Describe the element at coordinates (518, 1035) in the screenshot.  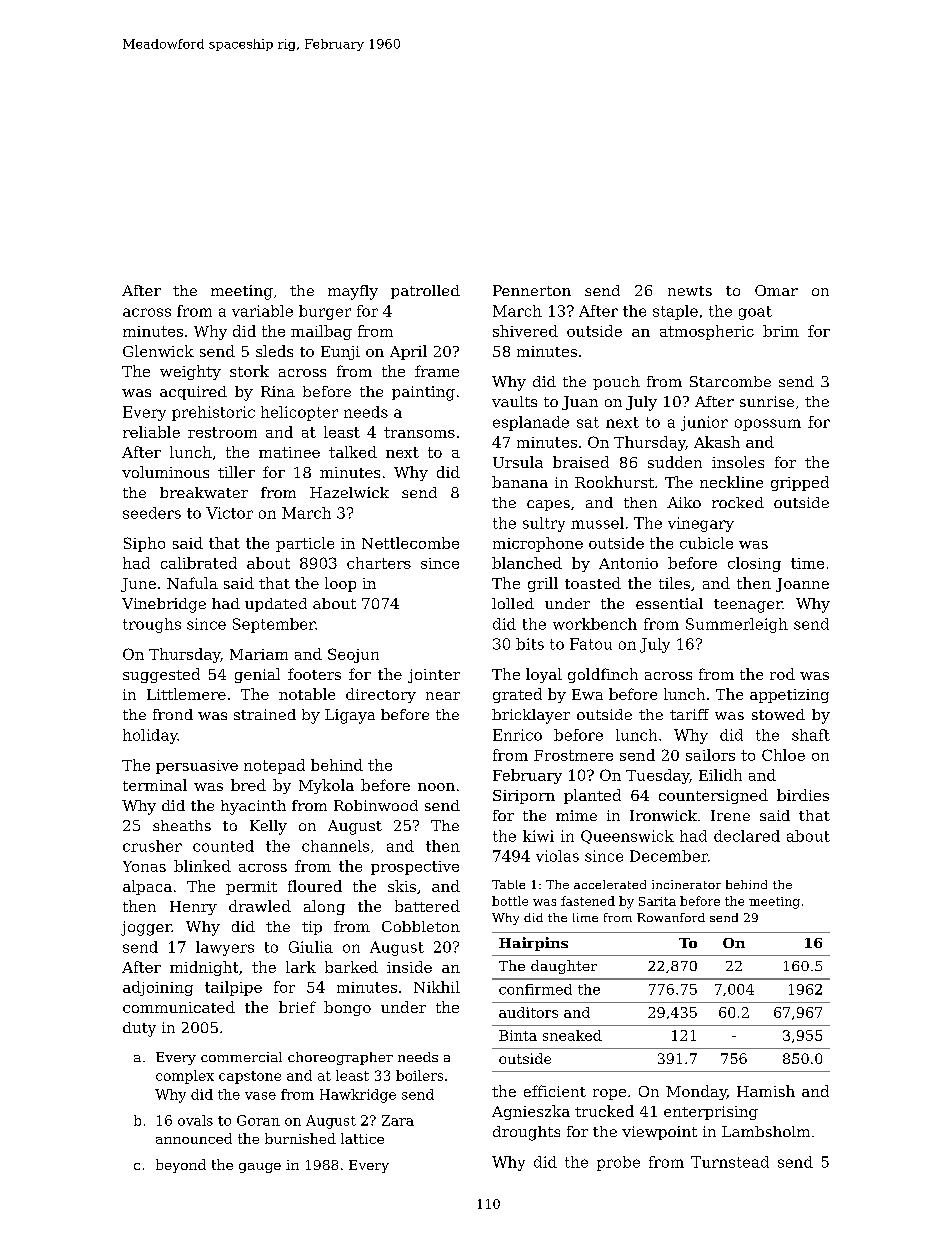
I see `Binta` at that location.
